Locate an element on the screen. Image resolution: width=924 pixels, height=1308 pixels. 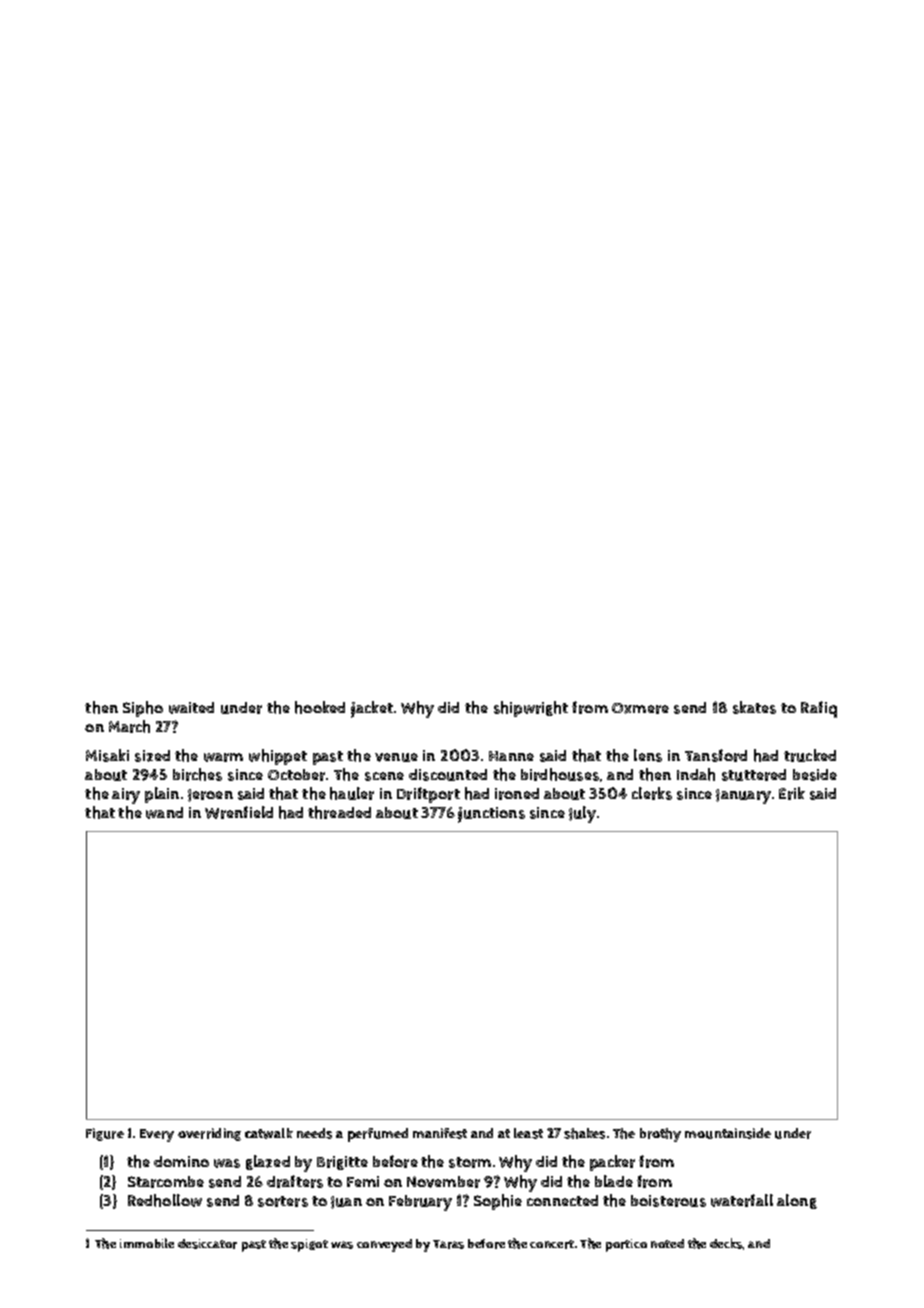
wand is located at coordinates (164, 813).
